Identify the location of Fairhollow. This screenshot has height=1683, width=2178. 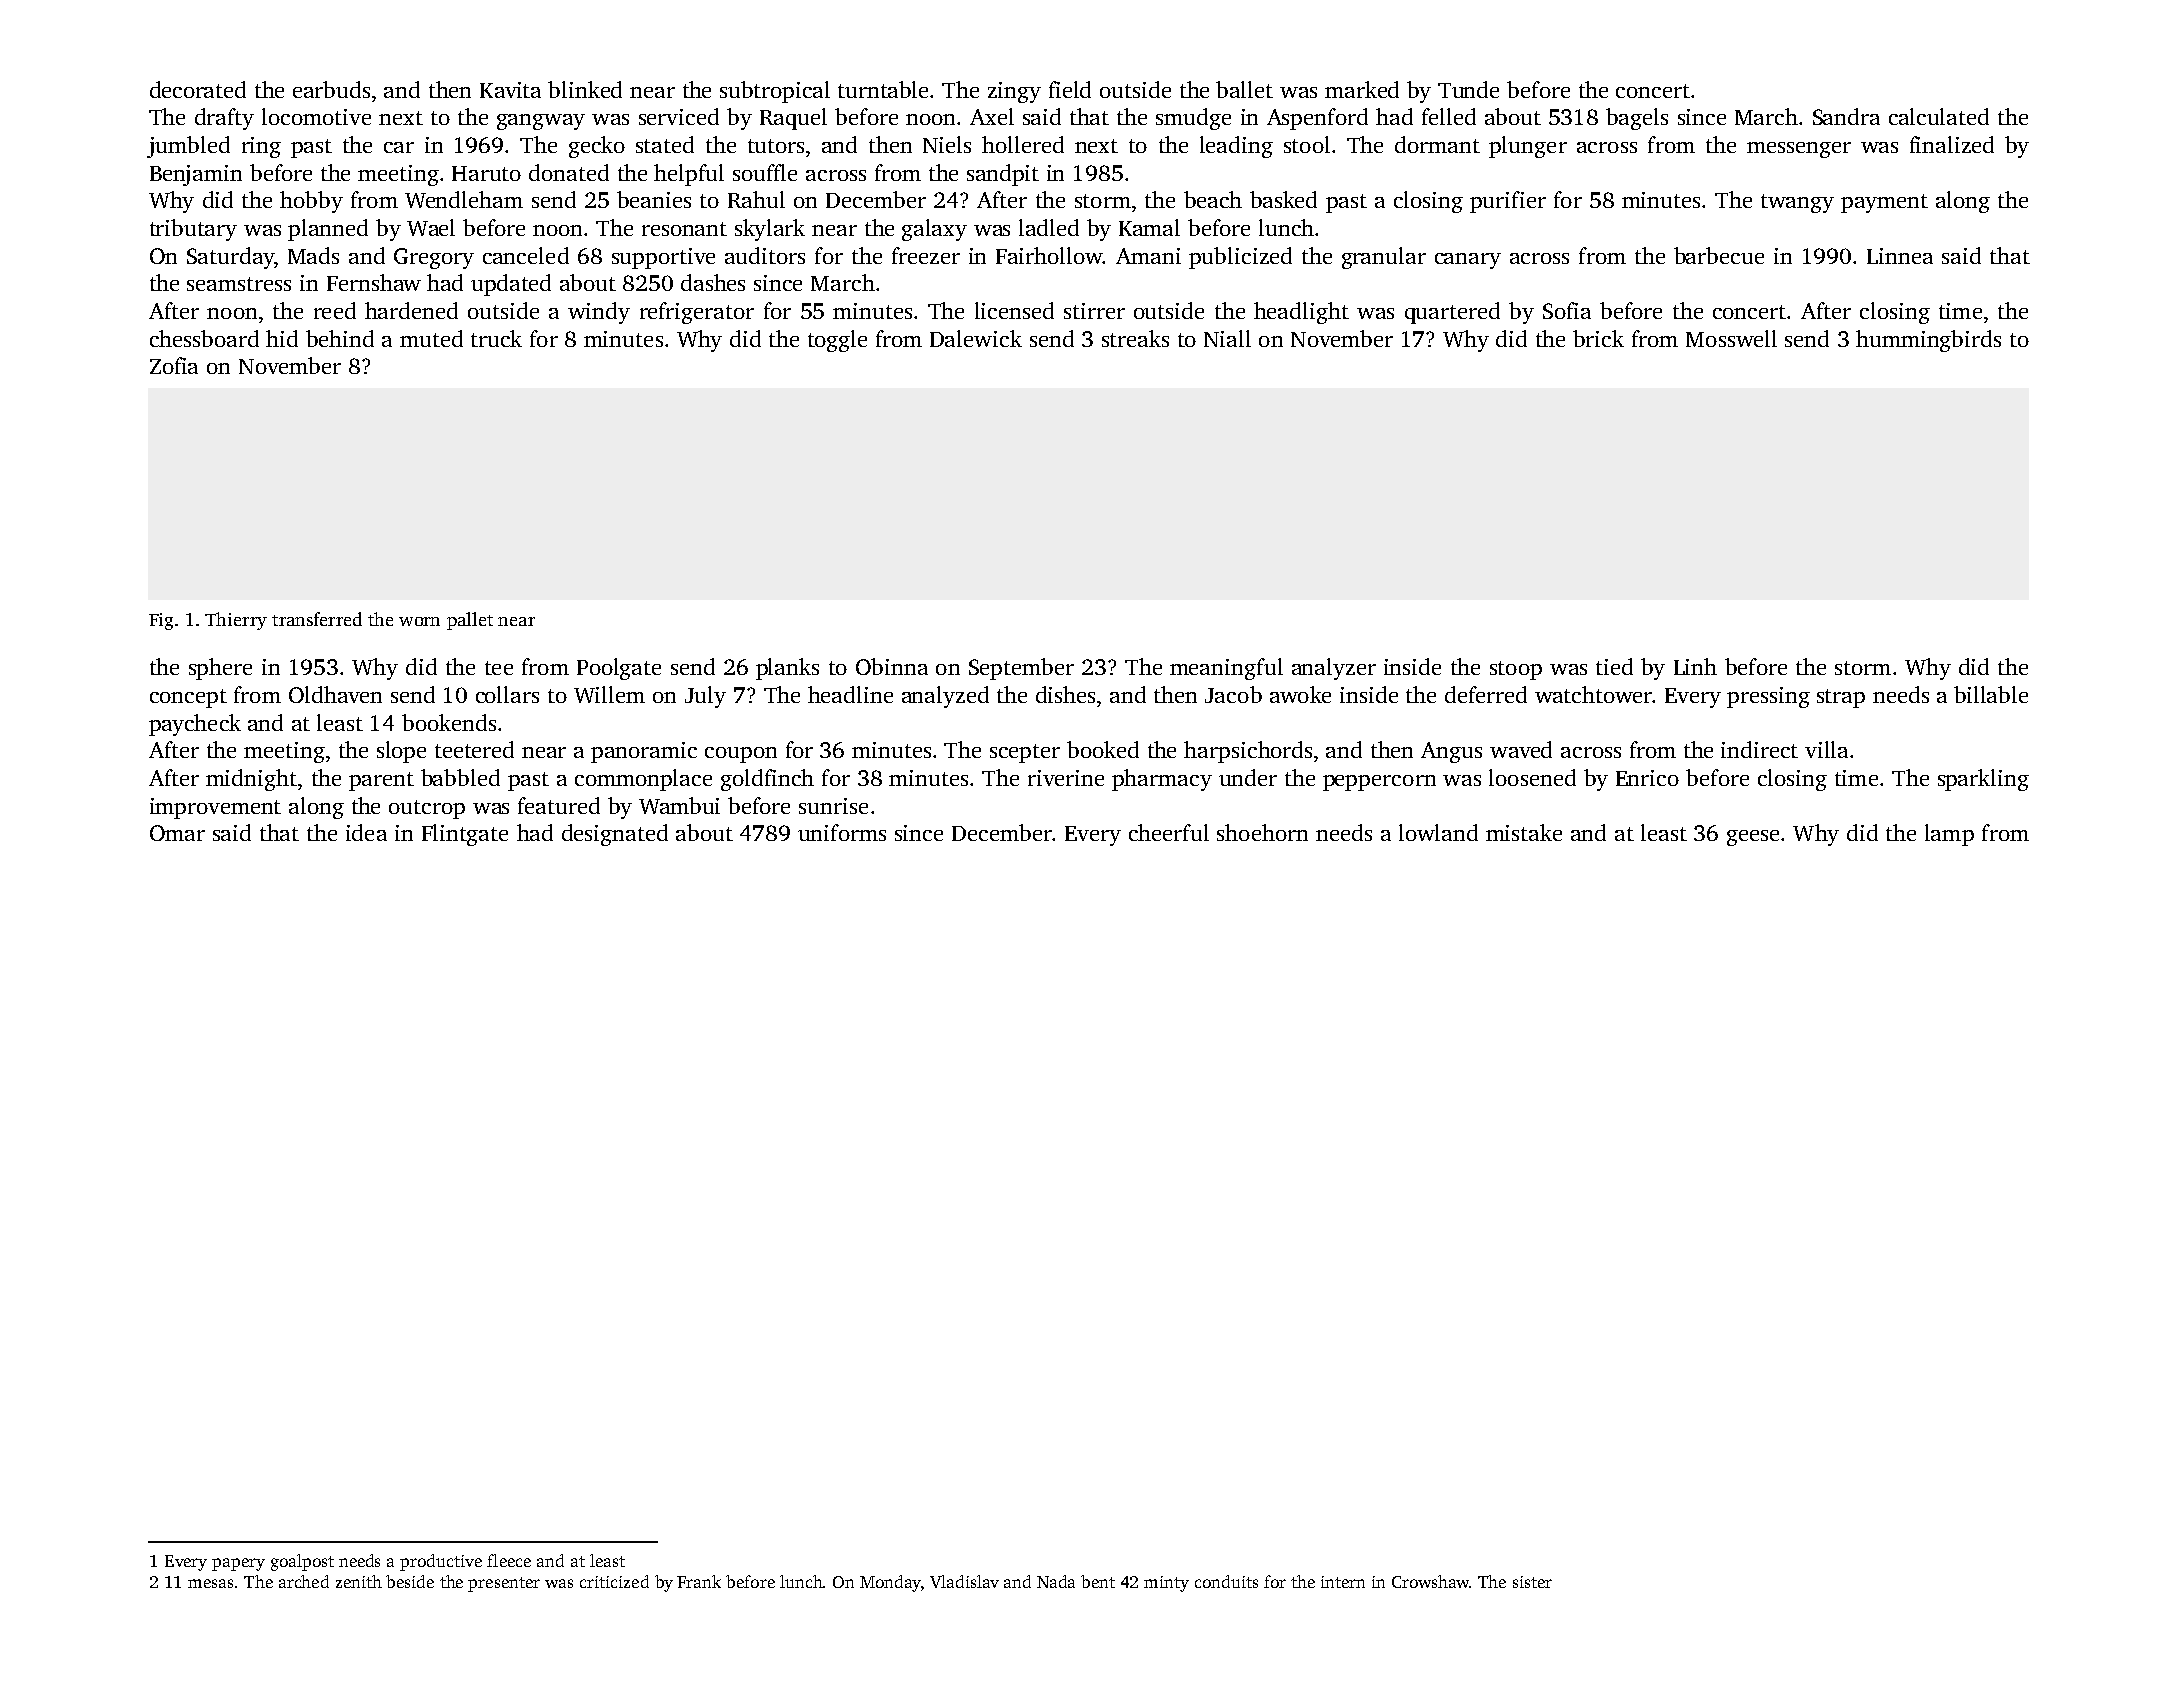
(1049, 255).
